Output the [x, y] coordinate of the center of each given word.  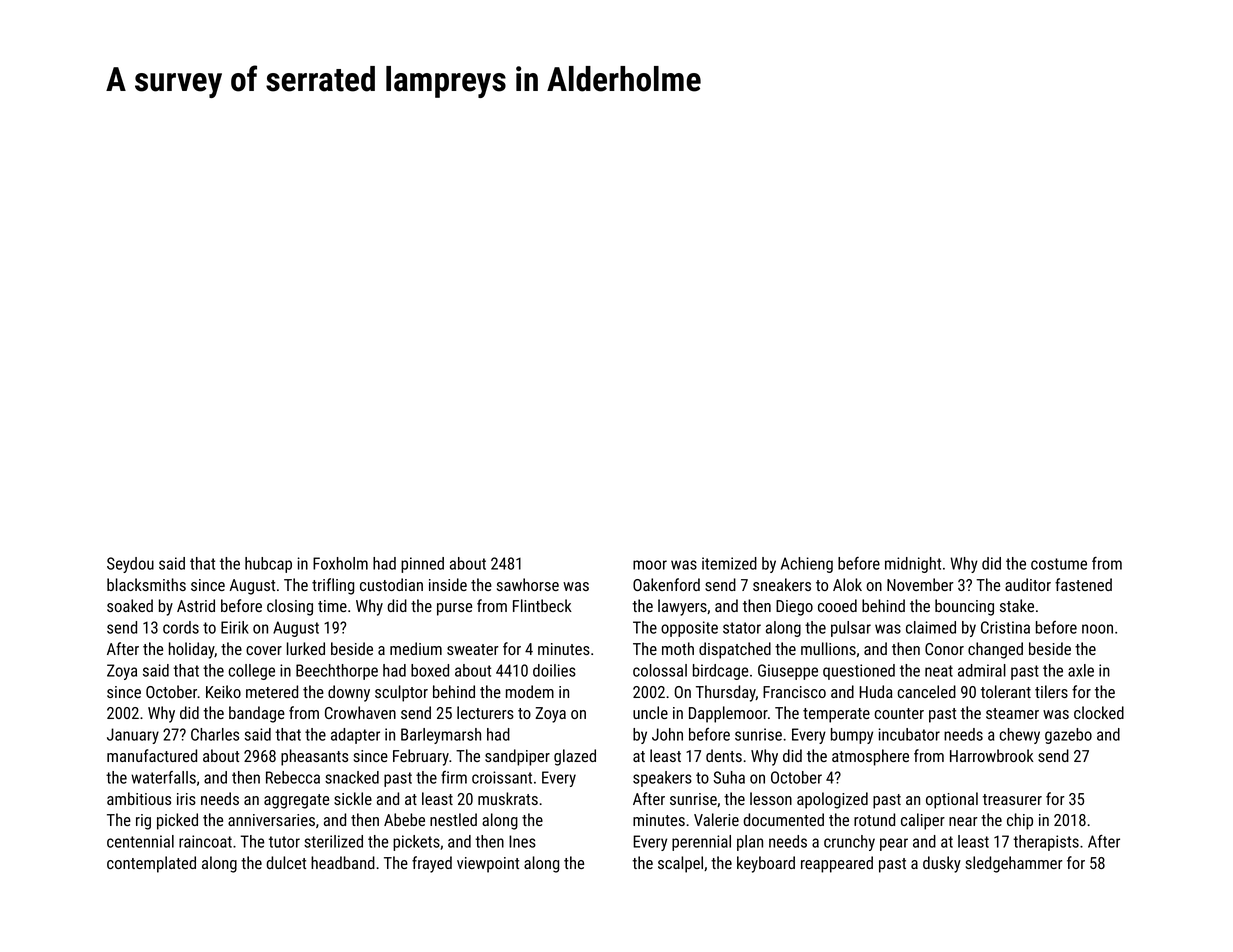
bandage [257, 714]
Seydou [130, 565]
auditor [1028, 584]
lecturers [485, 712]
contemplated [151, 864]
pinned [422, 565]
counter [899, 713]
